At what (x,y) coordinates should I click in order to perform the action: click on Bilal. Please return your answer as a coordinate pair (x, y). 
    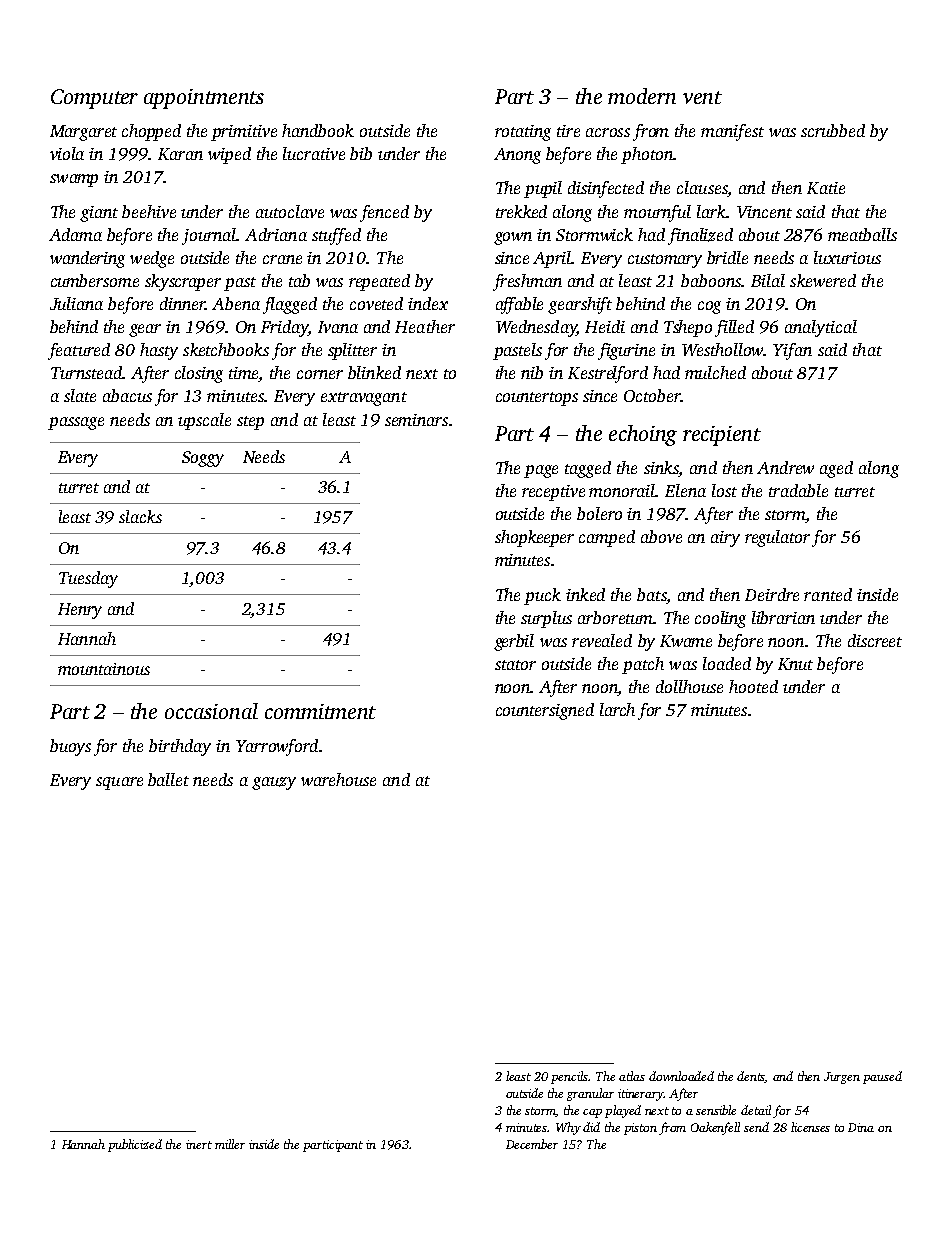
    Looking at the image, I should click on (768, 280).
